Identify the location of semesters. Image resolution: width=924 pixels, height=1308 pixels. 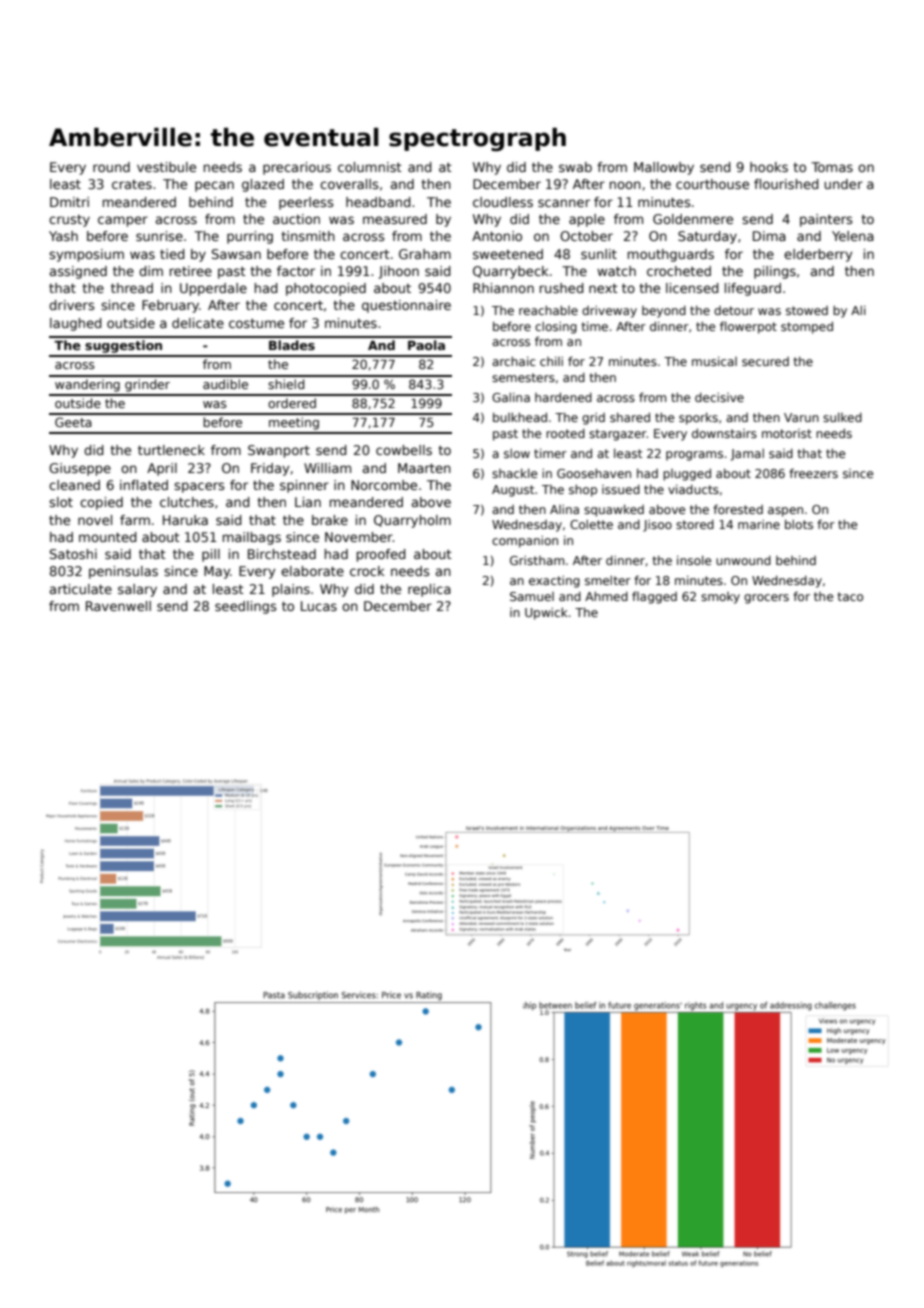
(523, 377).
